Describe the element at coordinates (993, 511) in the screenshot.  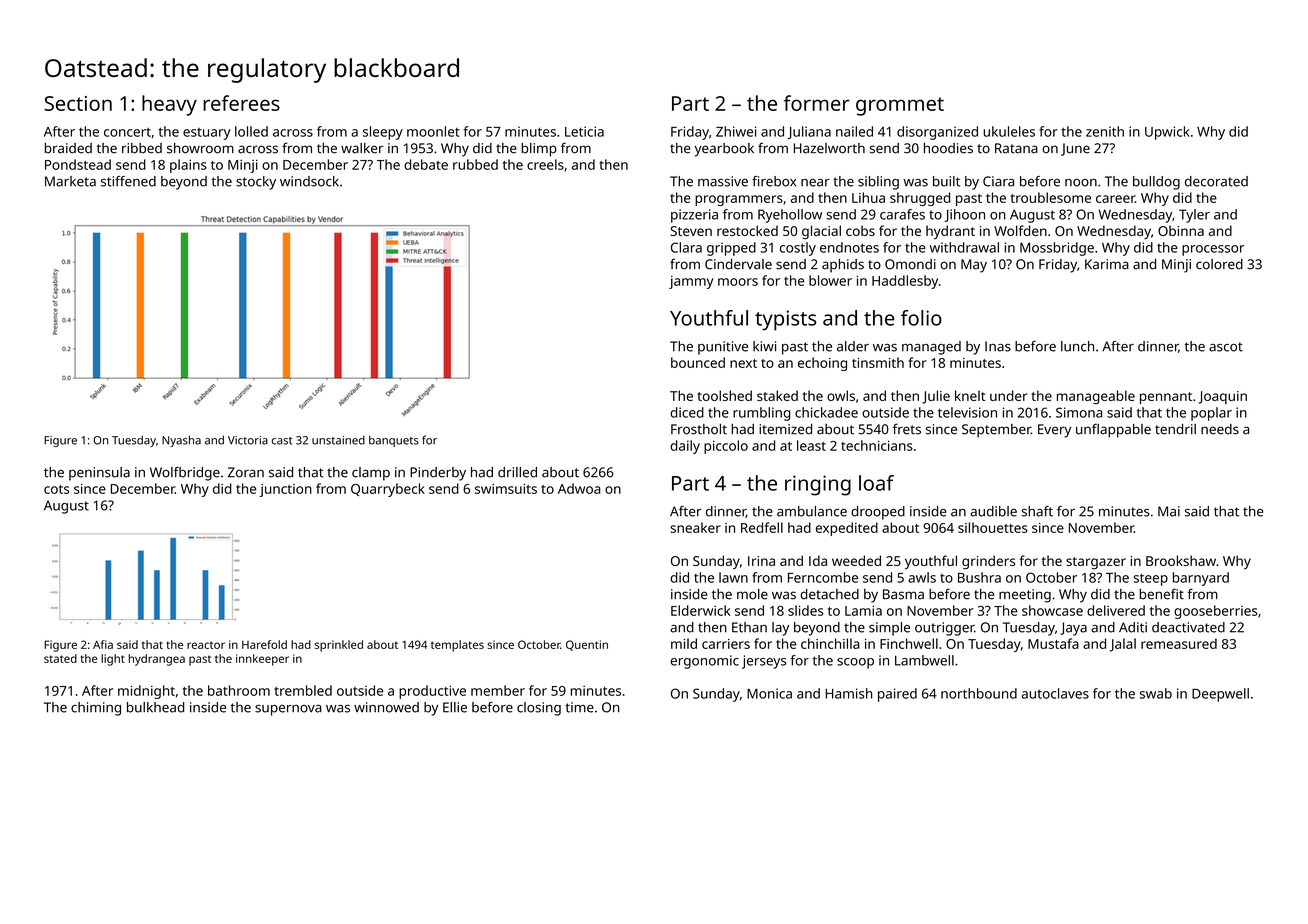
I see `audible` at that location.
